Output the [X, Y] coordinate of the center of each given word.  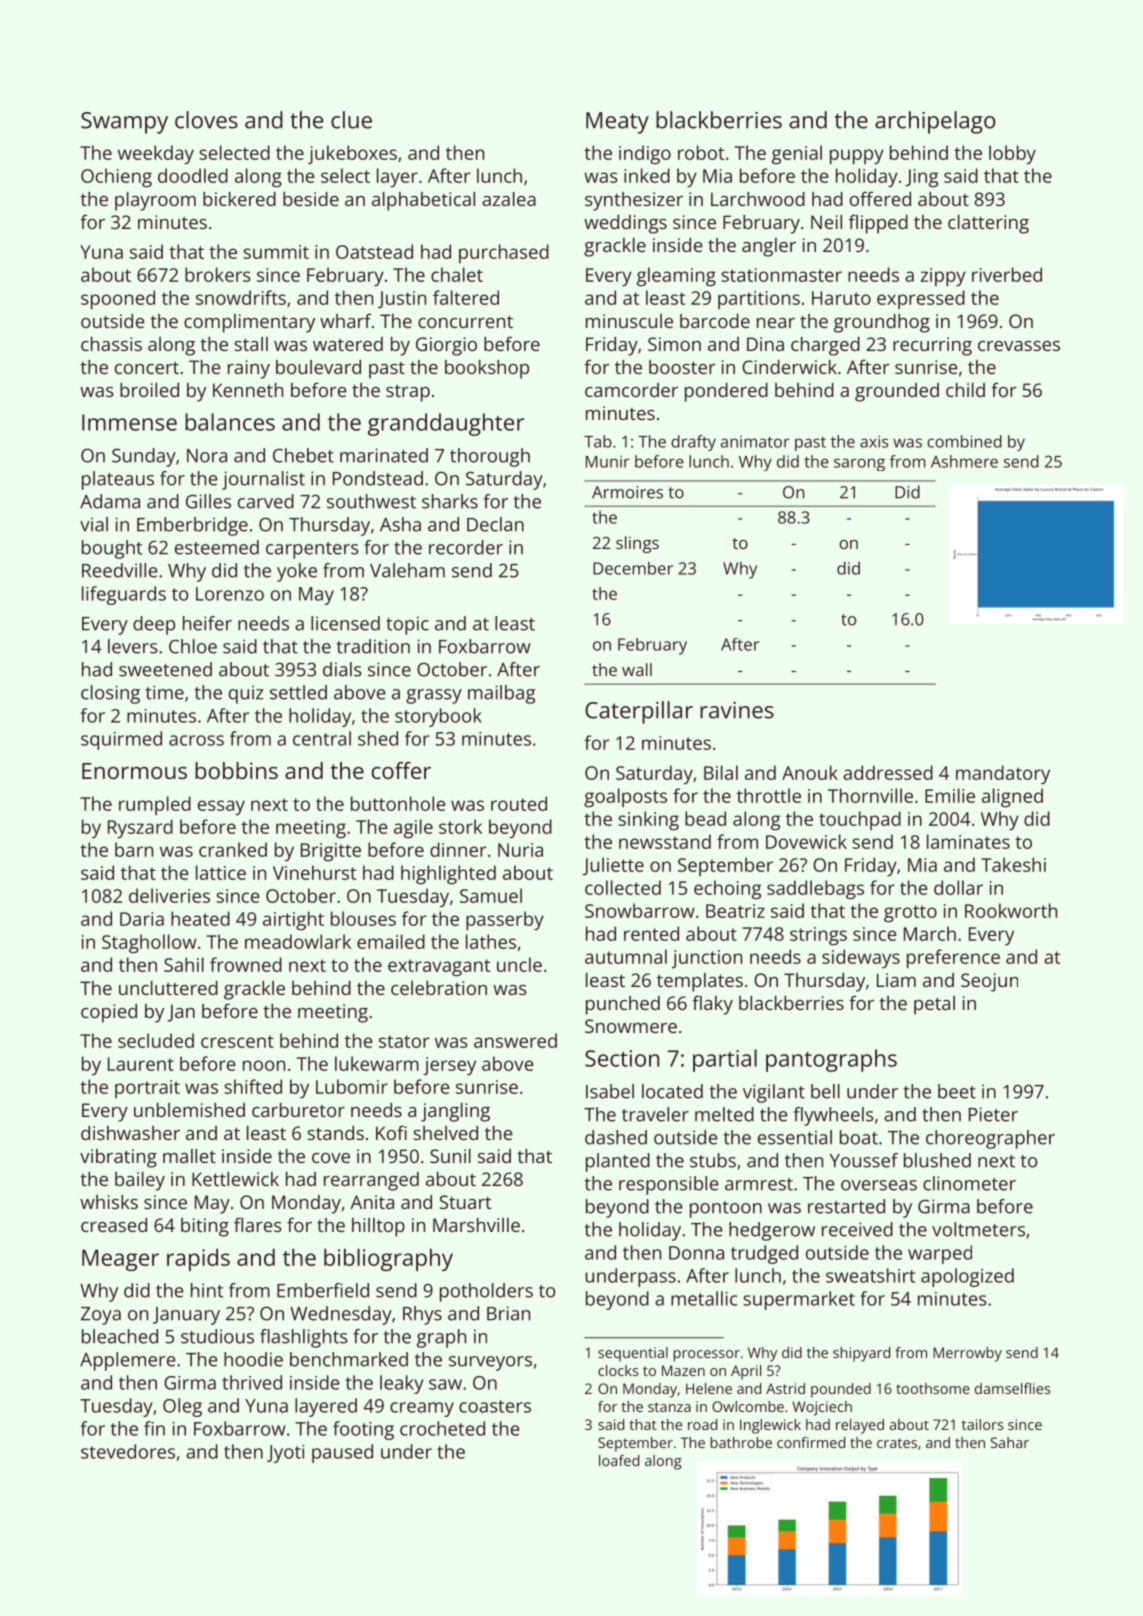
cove [331, 1158]
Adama [110, 501]
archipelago [935, 122]
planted [618, 1162]
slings [637, 544]
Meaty [617, 123]
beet [957, 1091]
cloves [206, 120]
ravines [737, 710]
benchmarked [349, 1359]
